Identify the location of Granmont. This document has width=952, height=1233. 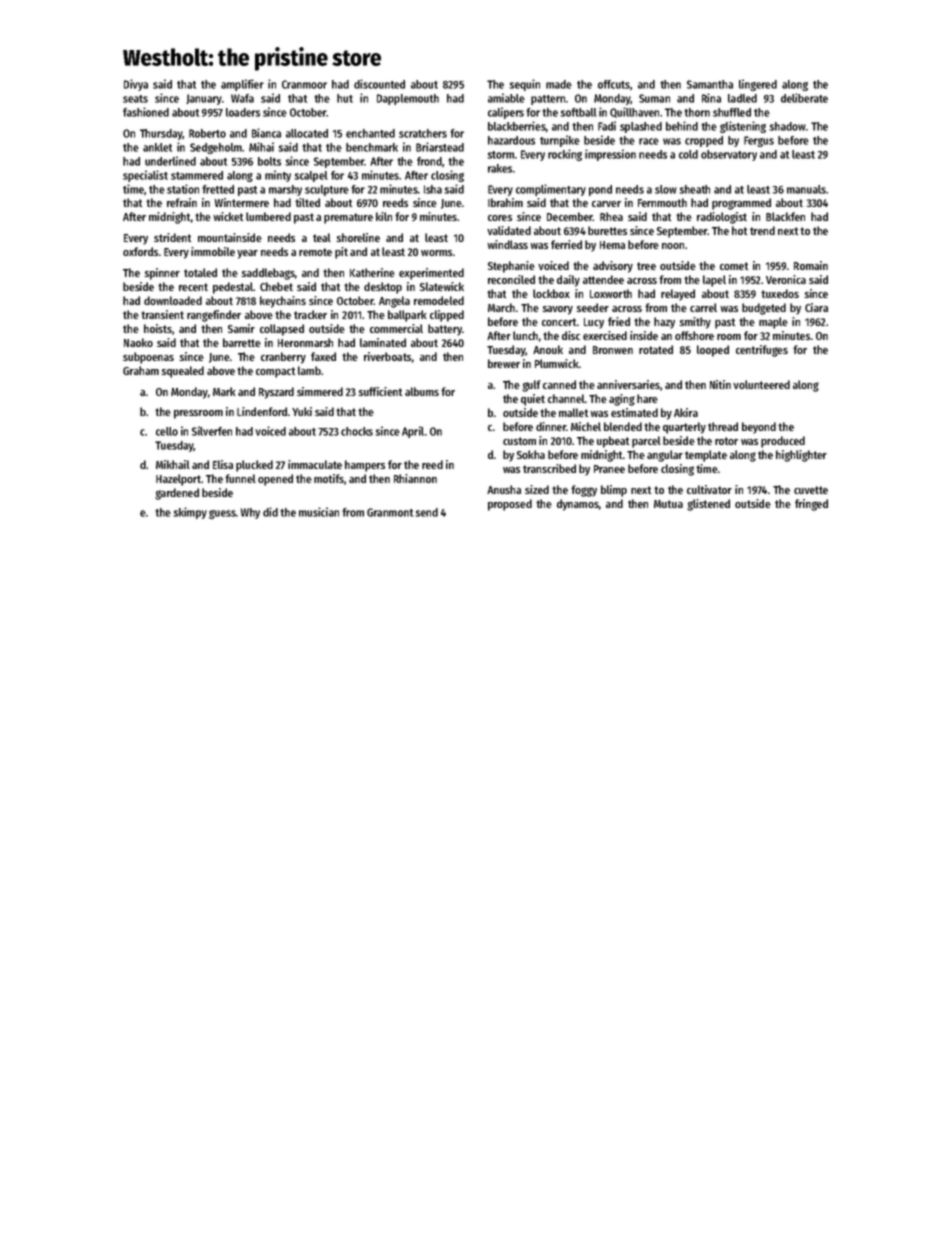
(390, 512).
